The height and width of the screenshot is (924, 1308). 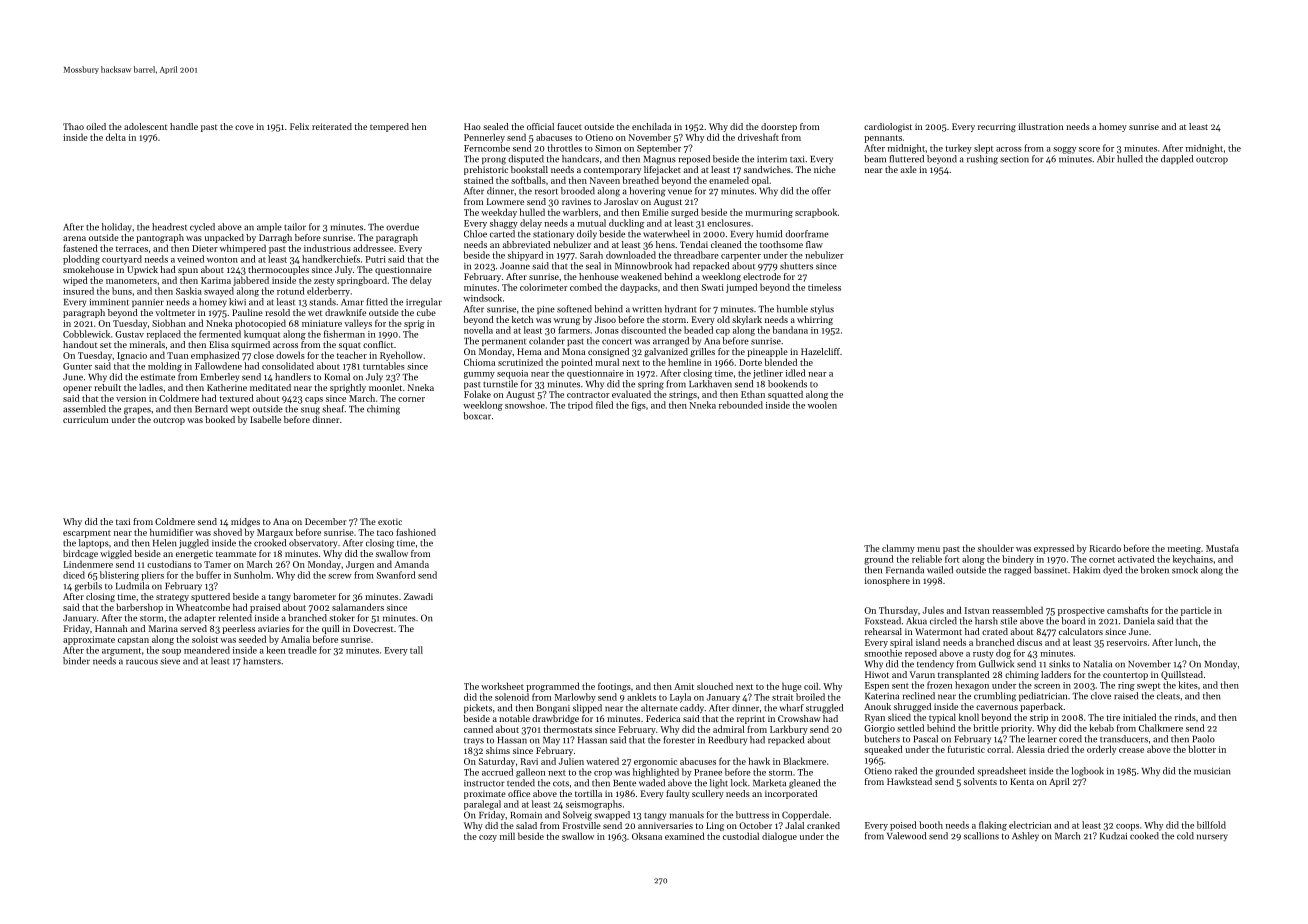 I want to click on illustration, so click(x=1040, y=126).
